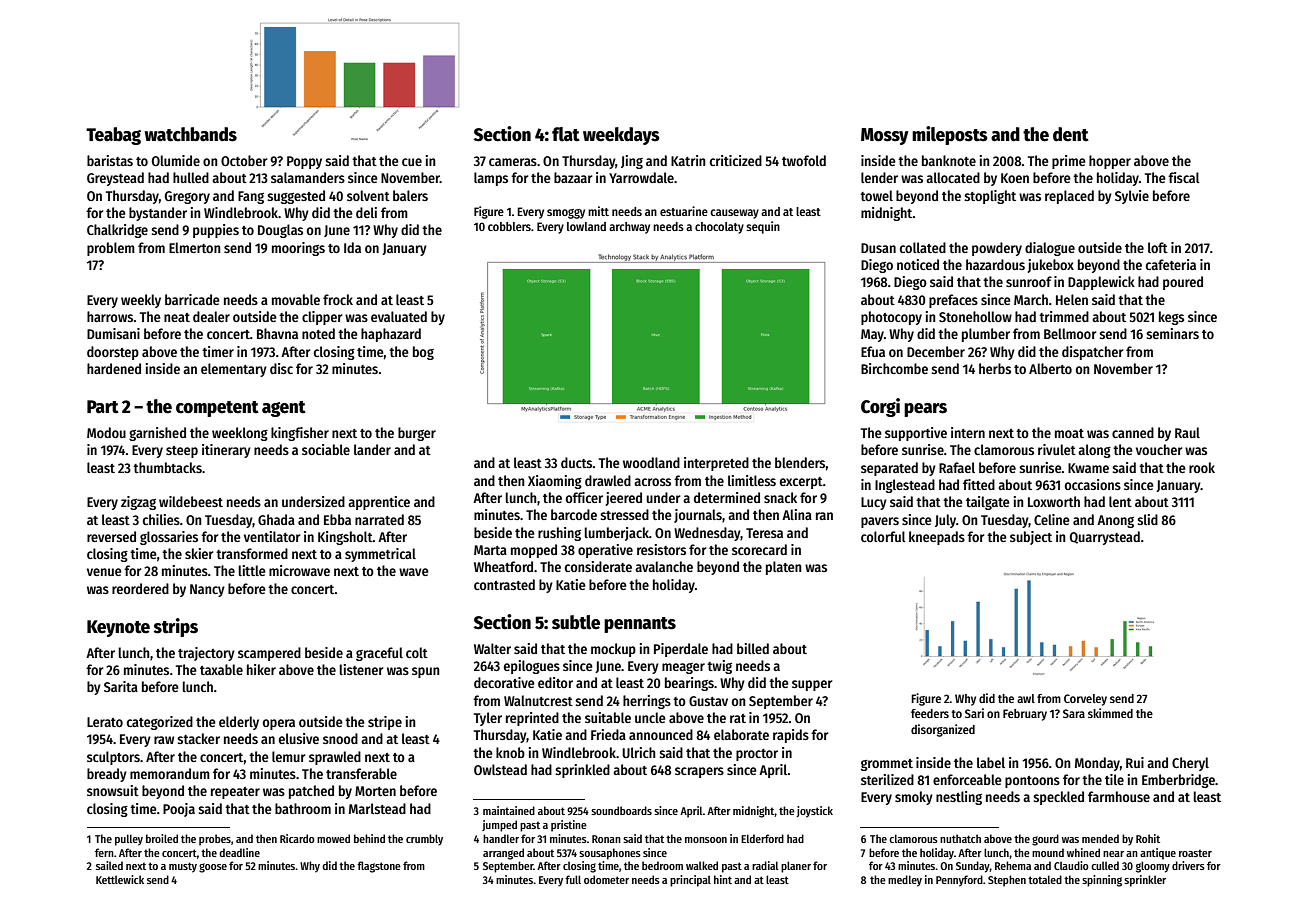 The image size is (1308, 924). I want to click on cafeteria, so click(1171, 264).
